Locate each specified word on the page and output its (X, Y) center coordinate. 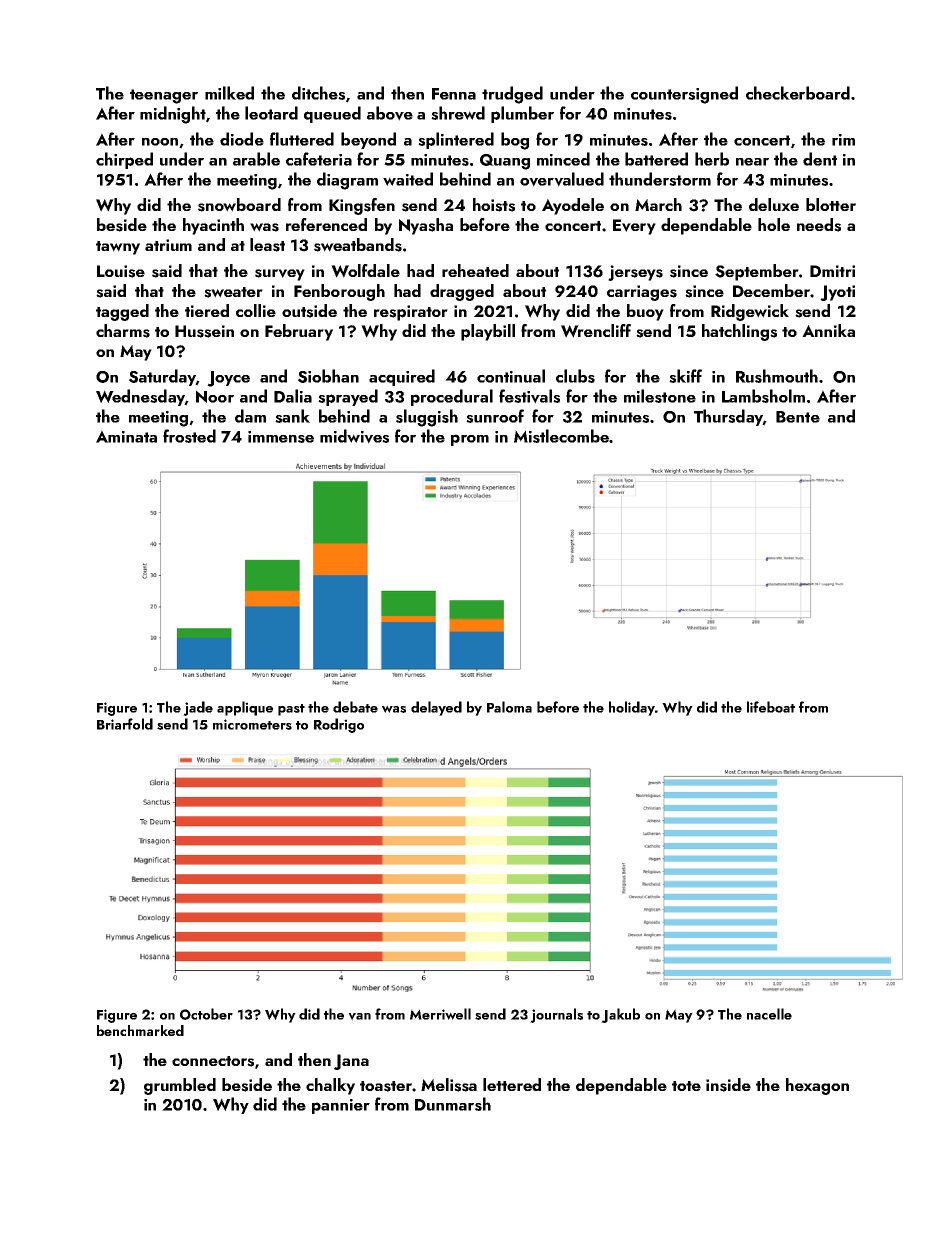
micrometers (252, 724)
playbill (488, 332)
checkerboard (798, 93)
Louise (121, 271)
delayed (436, 708)
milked (229, 93)
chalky (330, 1086)
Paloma (509, 707)
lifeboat (771, 707)
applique (245, 708)
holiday (632, 708)
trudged (512, 95)
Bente (798, 417)
